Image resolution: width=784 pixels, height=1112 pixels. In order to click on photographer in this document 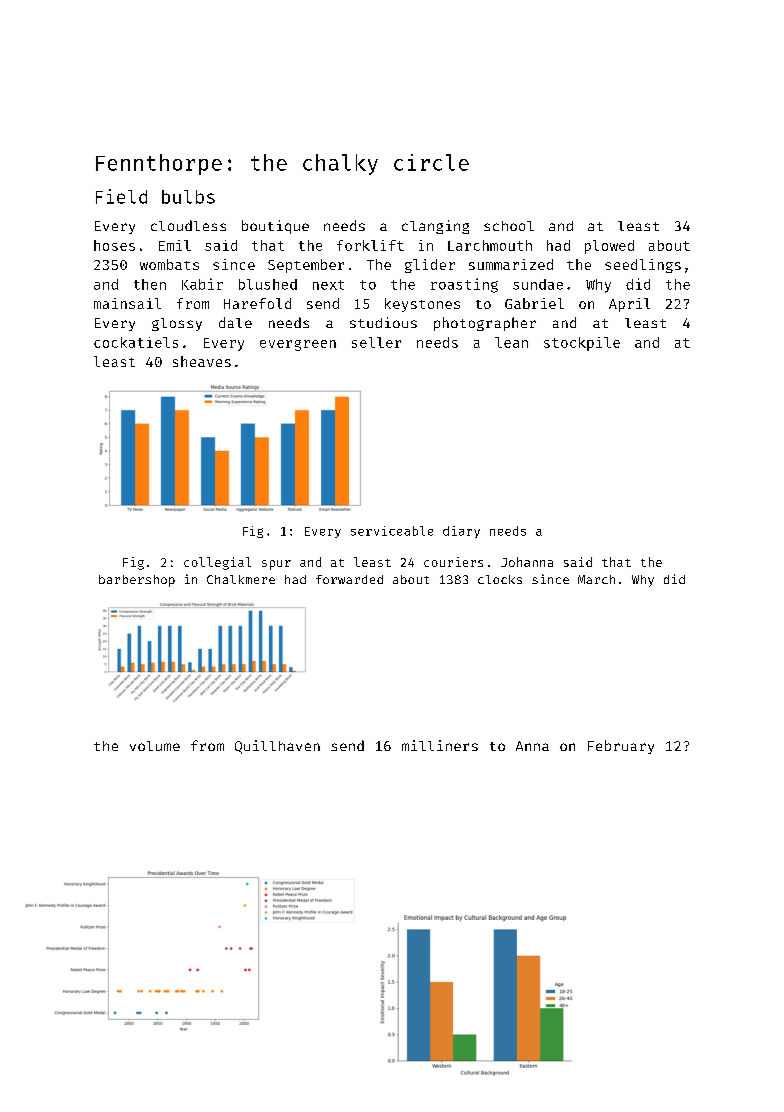, I will do `click(485, 324)`.
